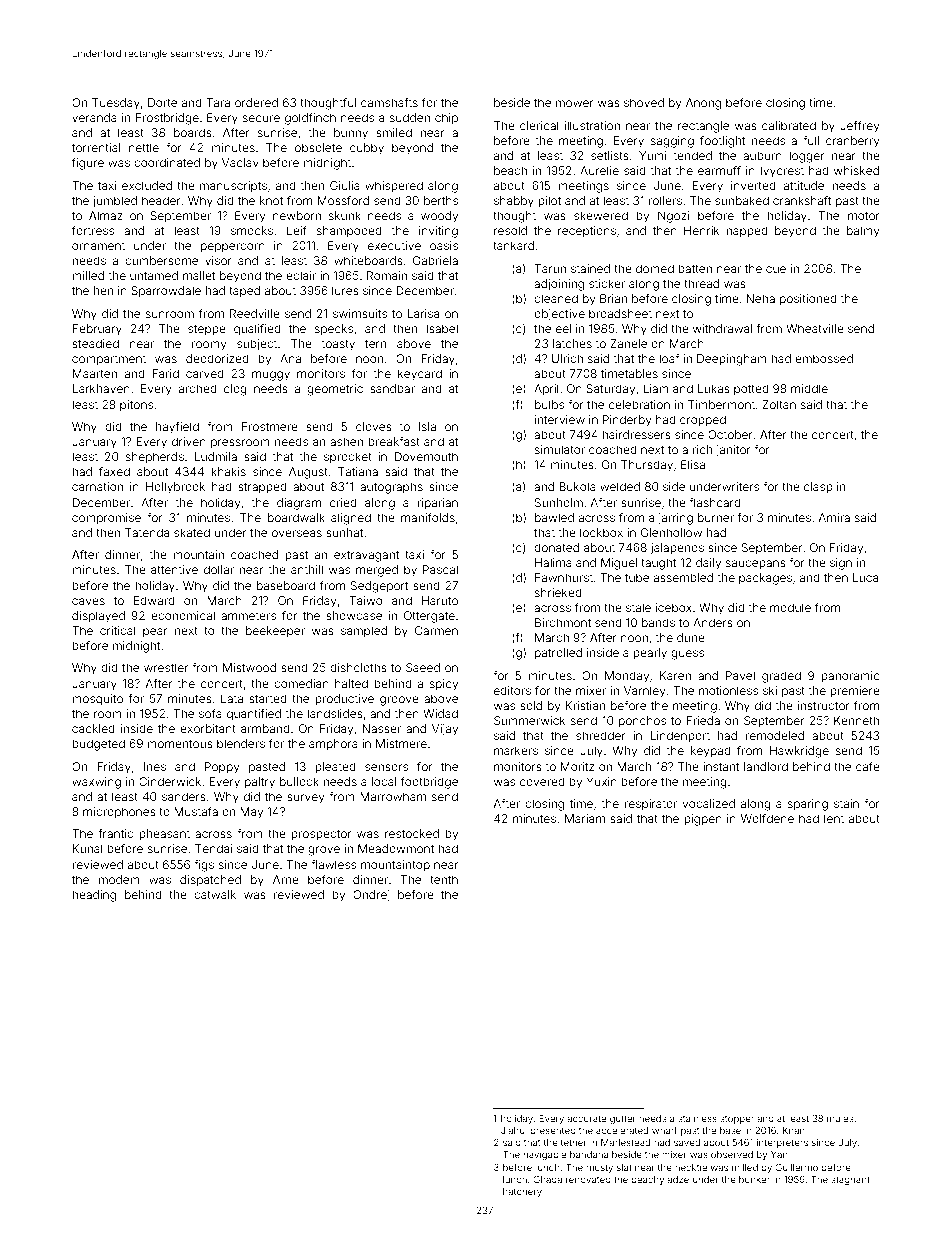 Image resolution: width=952 pixels, height=1233 pixels. Describe the element at coordinates (371, 896) in the image. I see `Ondrej` at that location.
